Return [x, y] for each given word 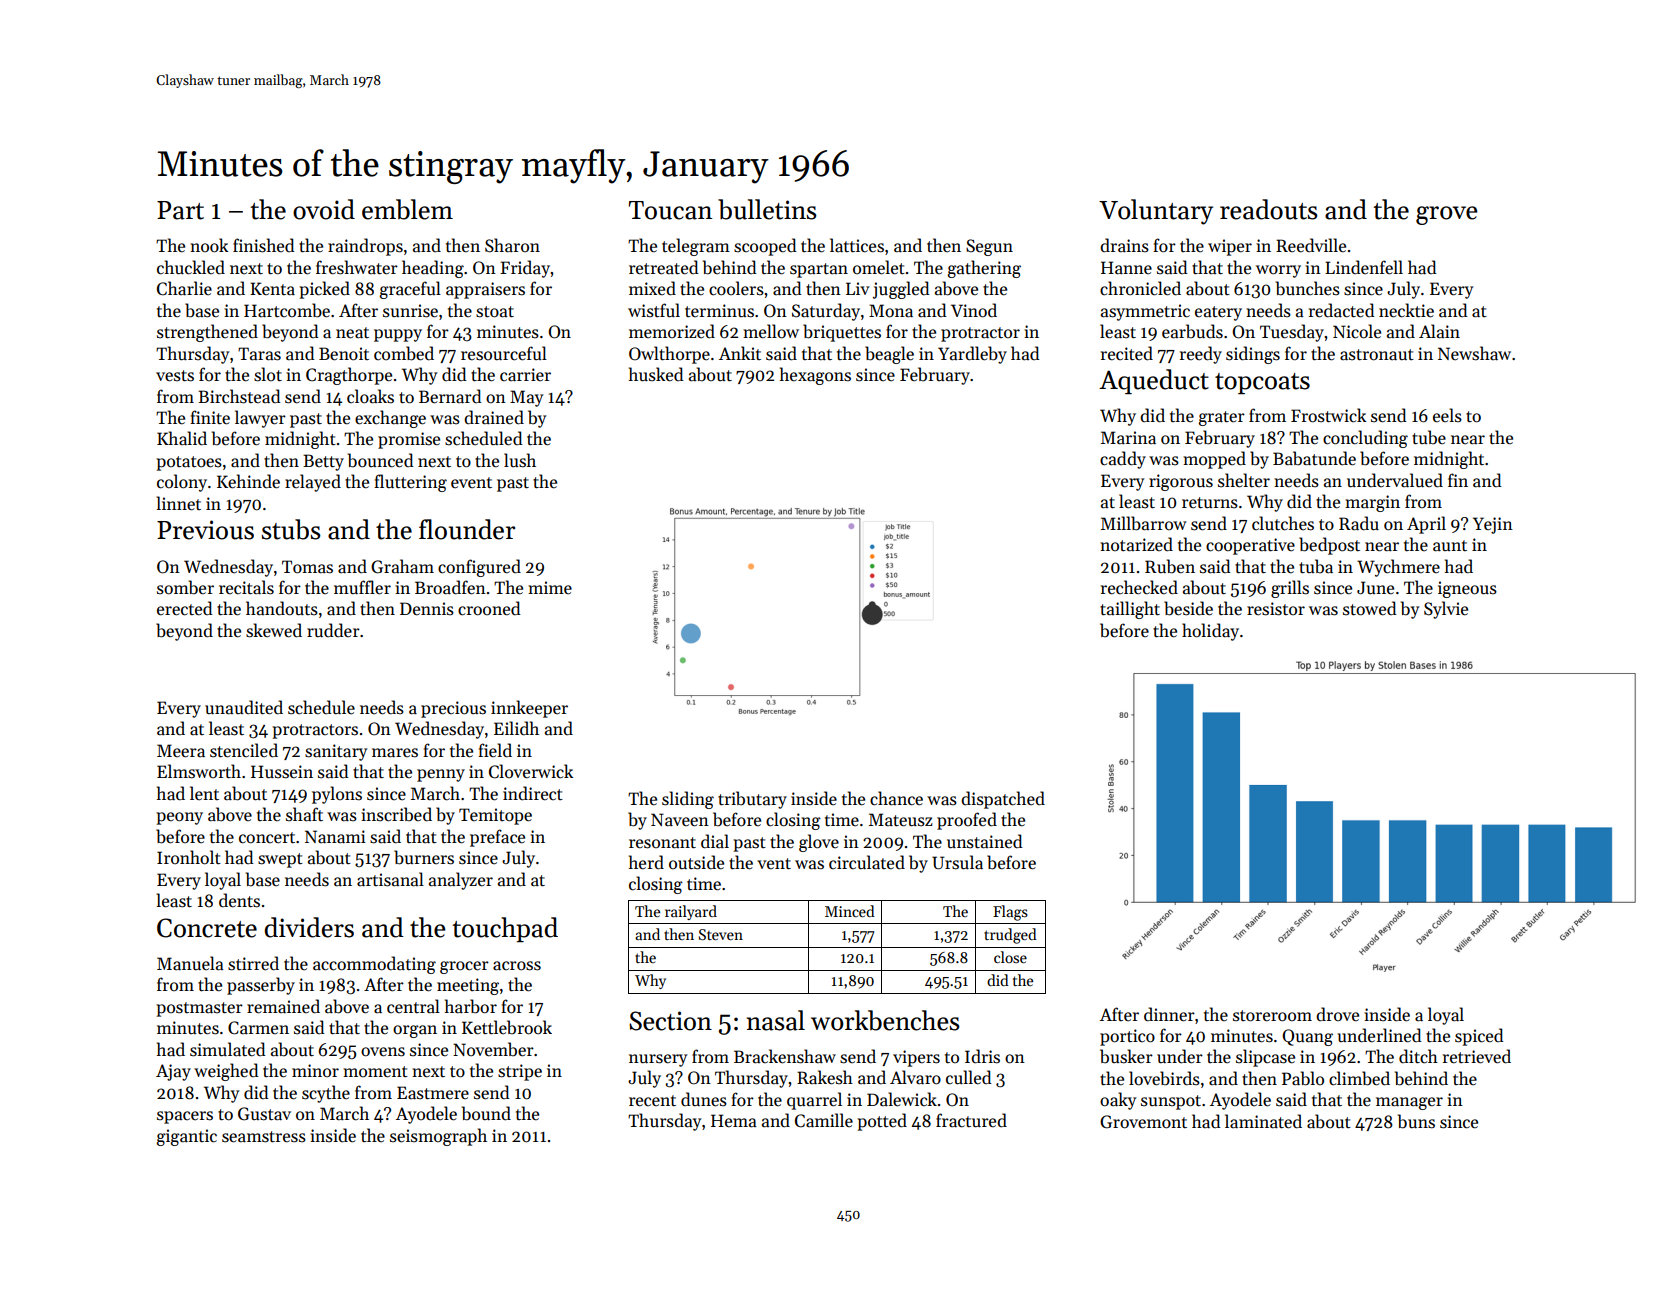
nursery [658, 1060]
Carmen [258, 1028]
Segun [989, 247]
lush [520, 460]
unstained [985, 841]
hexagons [815, 376]
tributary [752, 800]
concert [267, 838]
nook [209, 245]
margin [1372, 503]
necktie [1406, 310]
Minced [850, 911]
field [495, 750]
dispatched [1003, 800]
